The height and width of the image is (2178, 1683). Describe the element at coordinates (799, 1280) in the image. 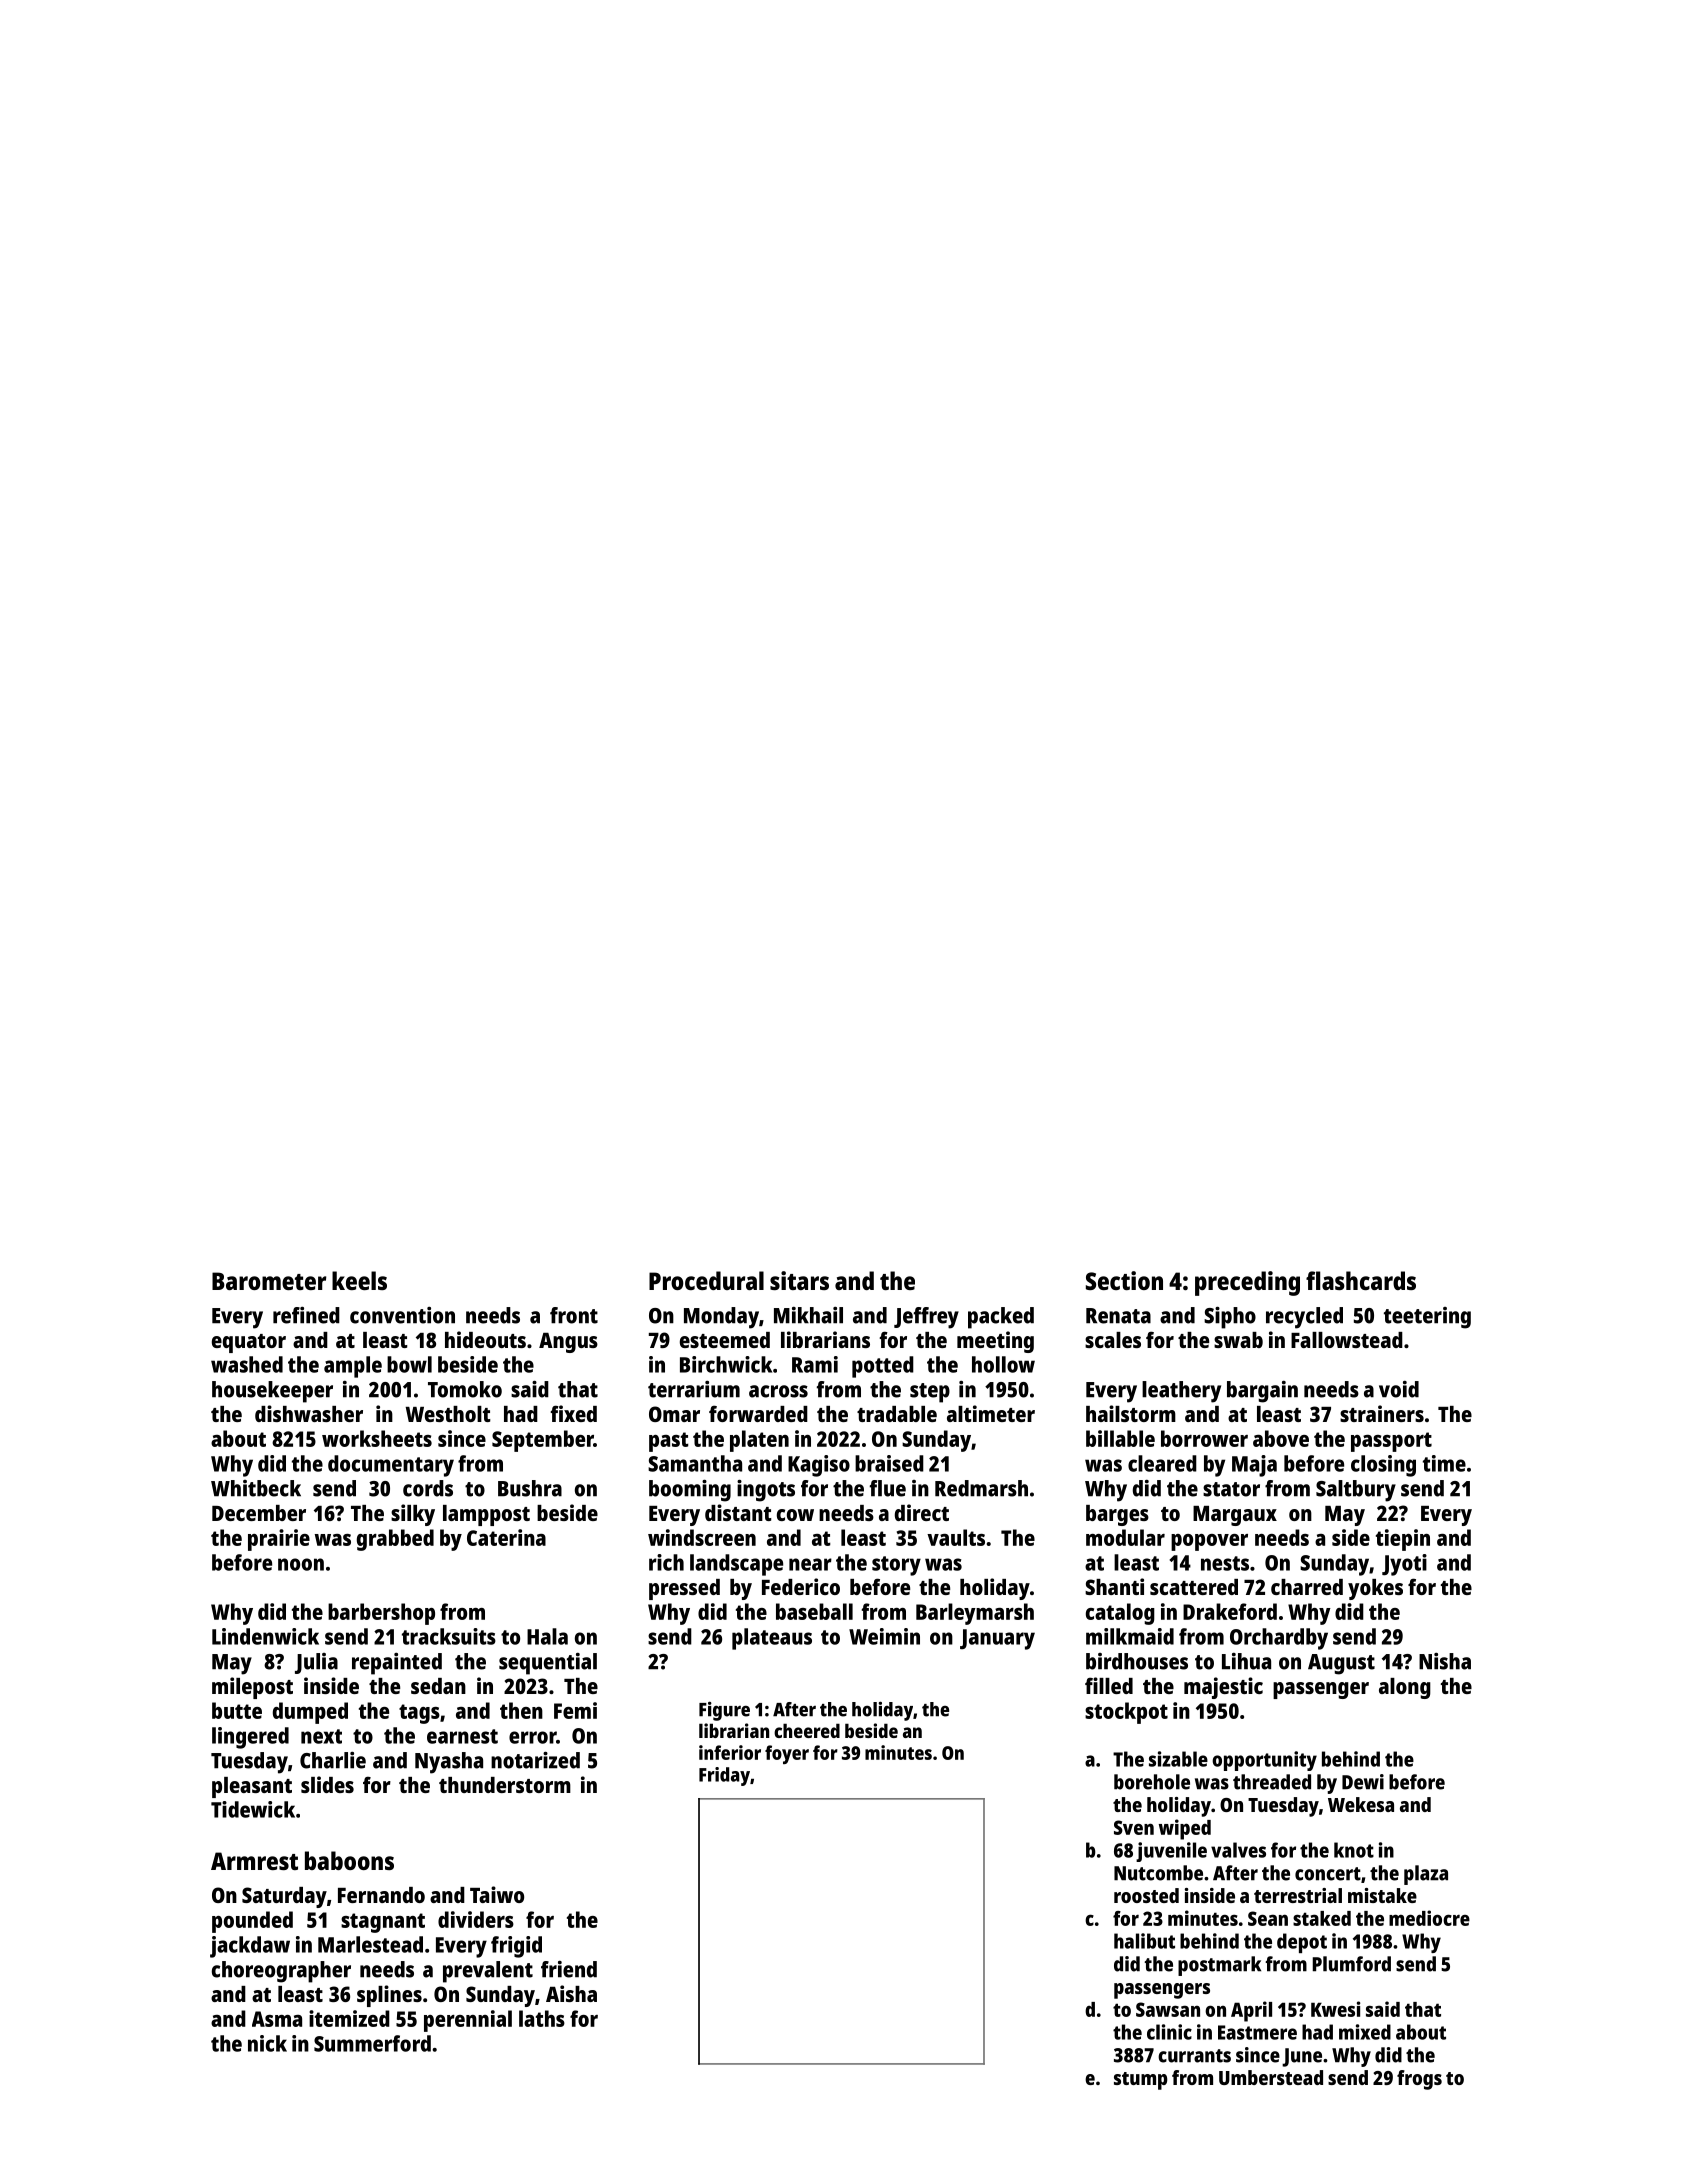

I see `sitars` at that location.
